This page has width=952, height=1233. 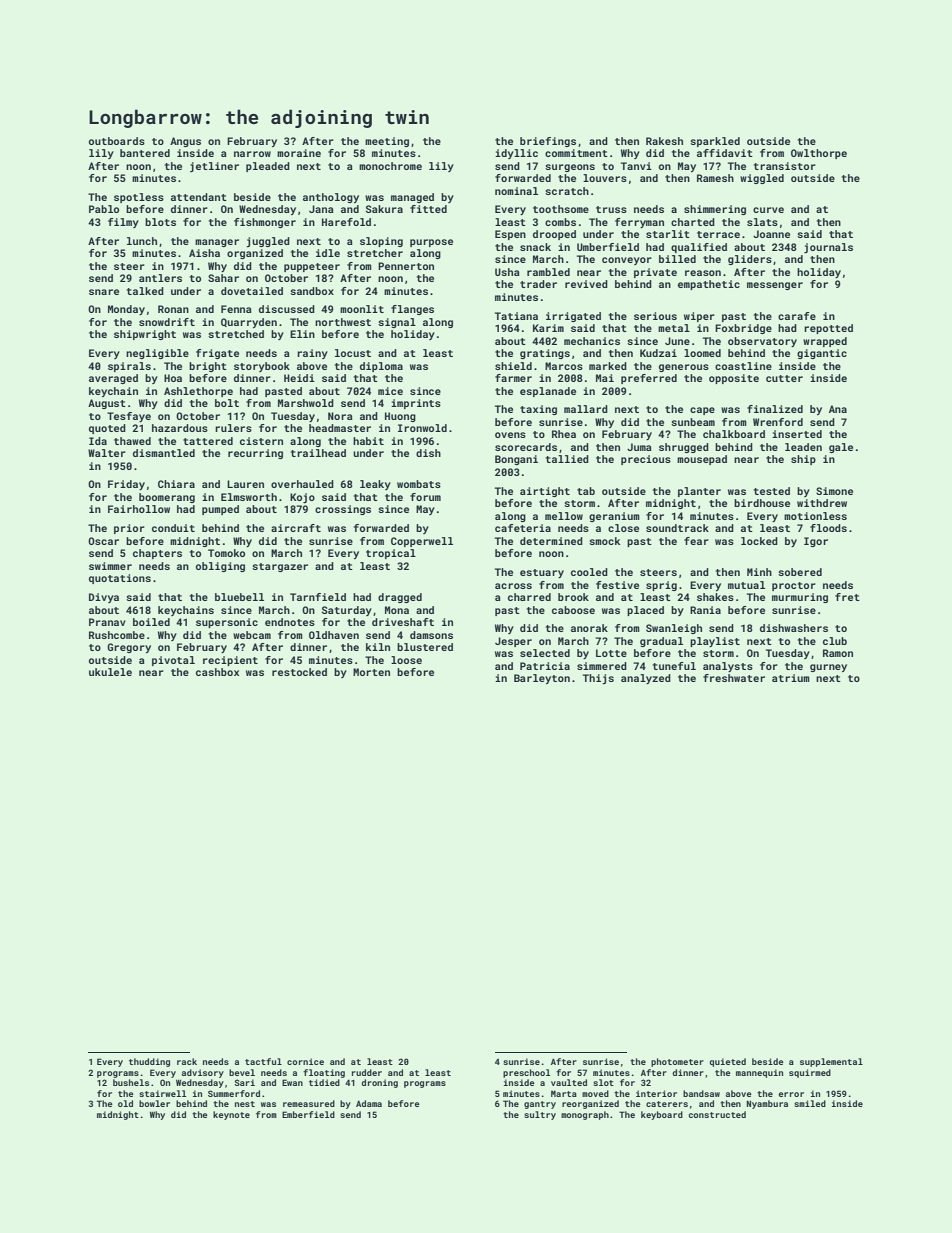 I want to click on analyzed, so click(x=646, y=679).
